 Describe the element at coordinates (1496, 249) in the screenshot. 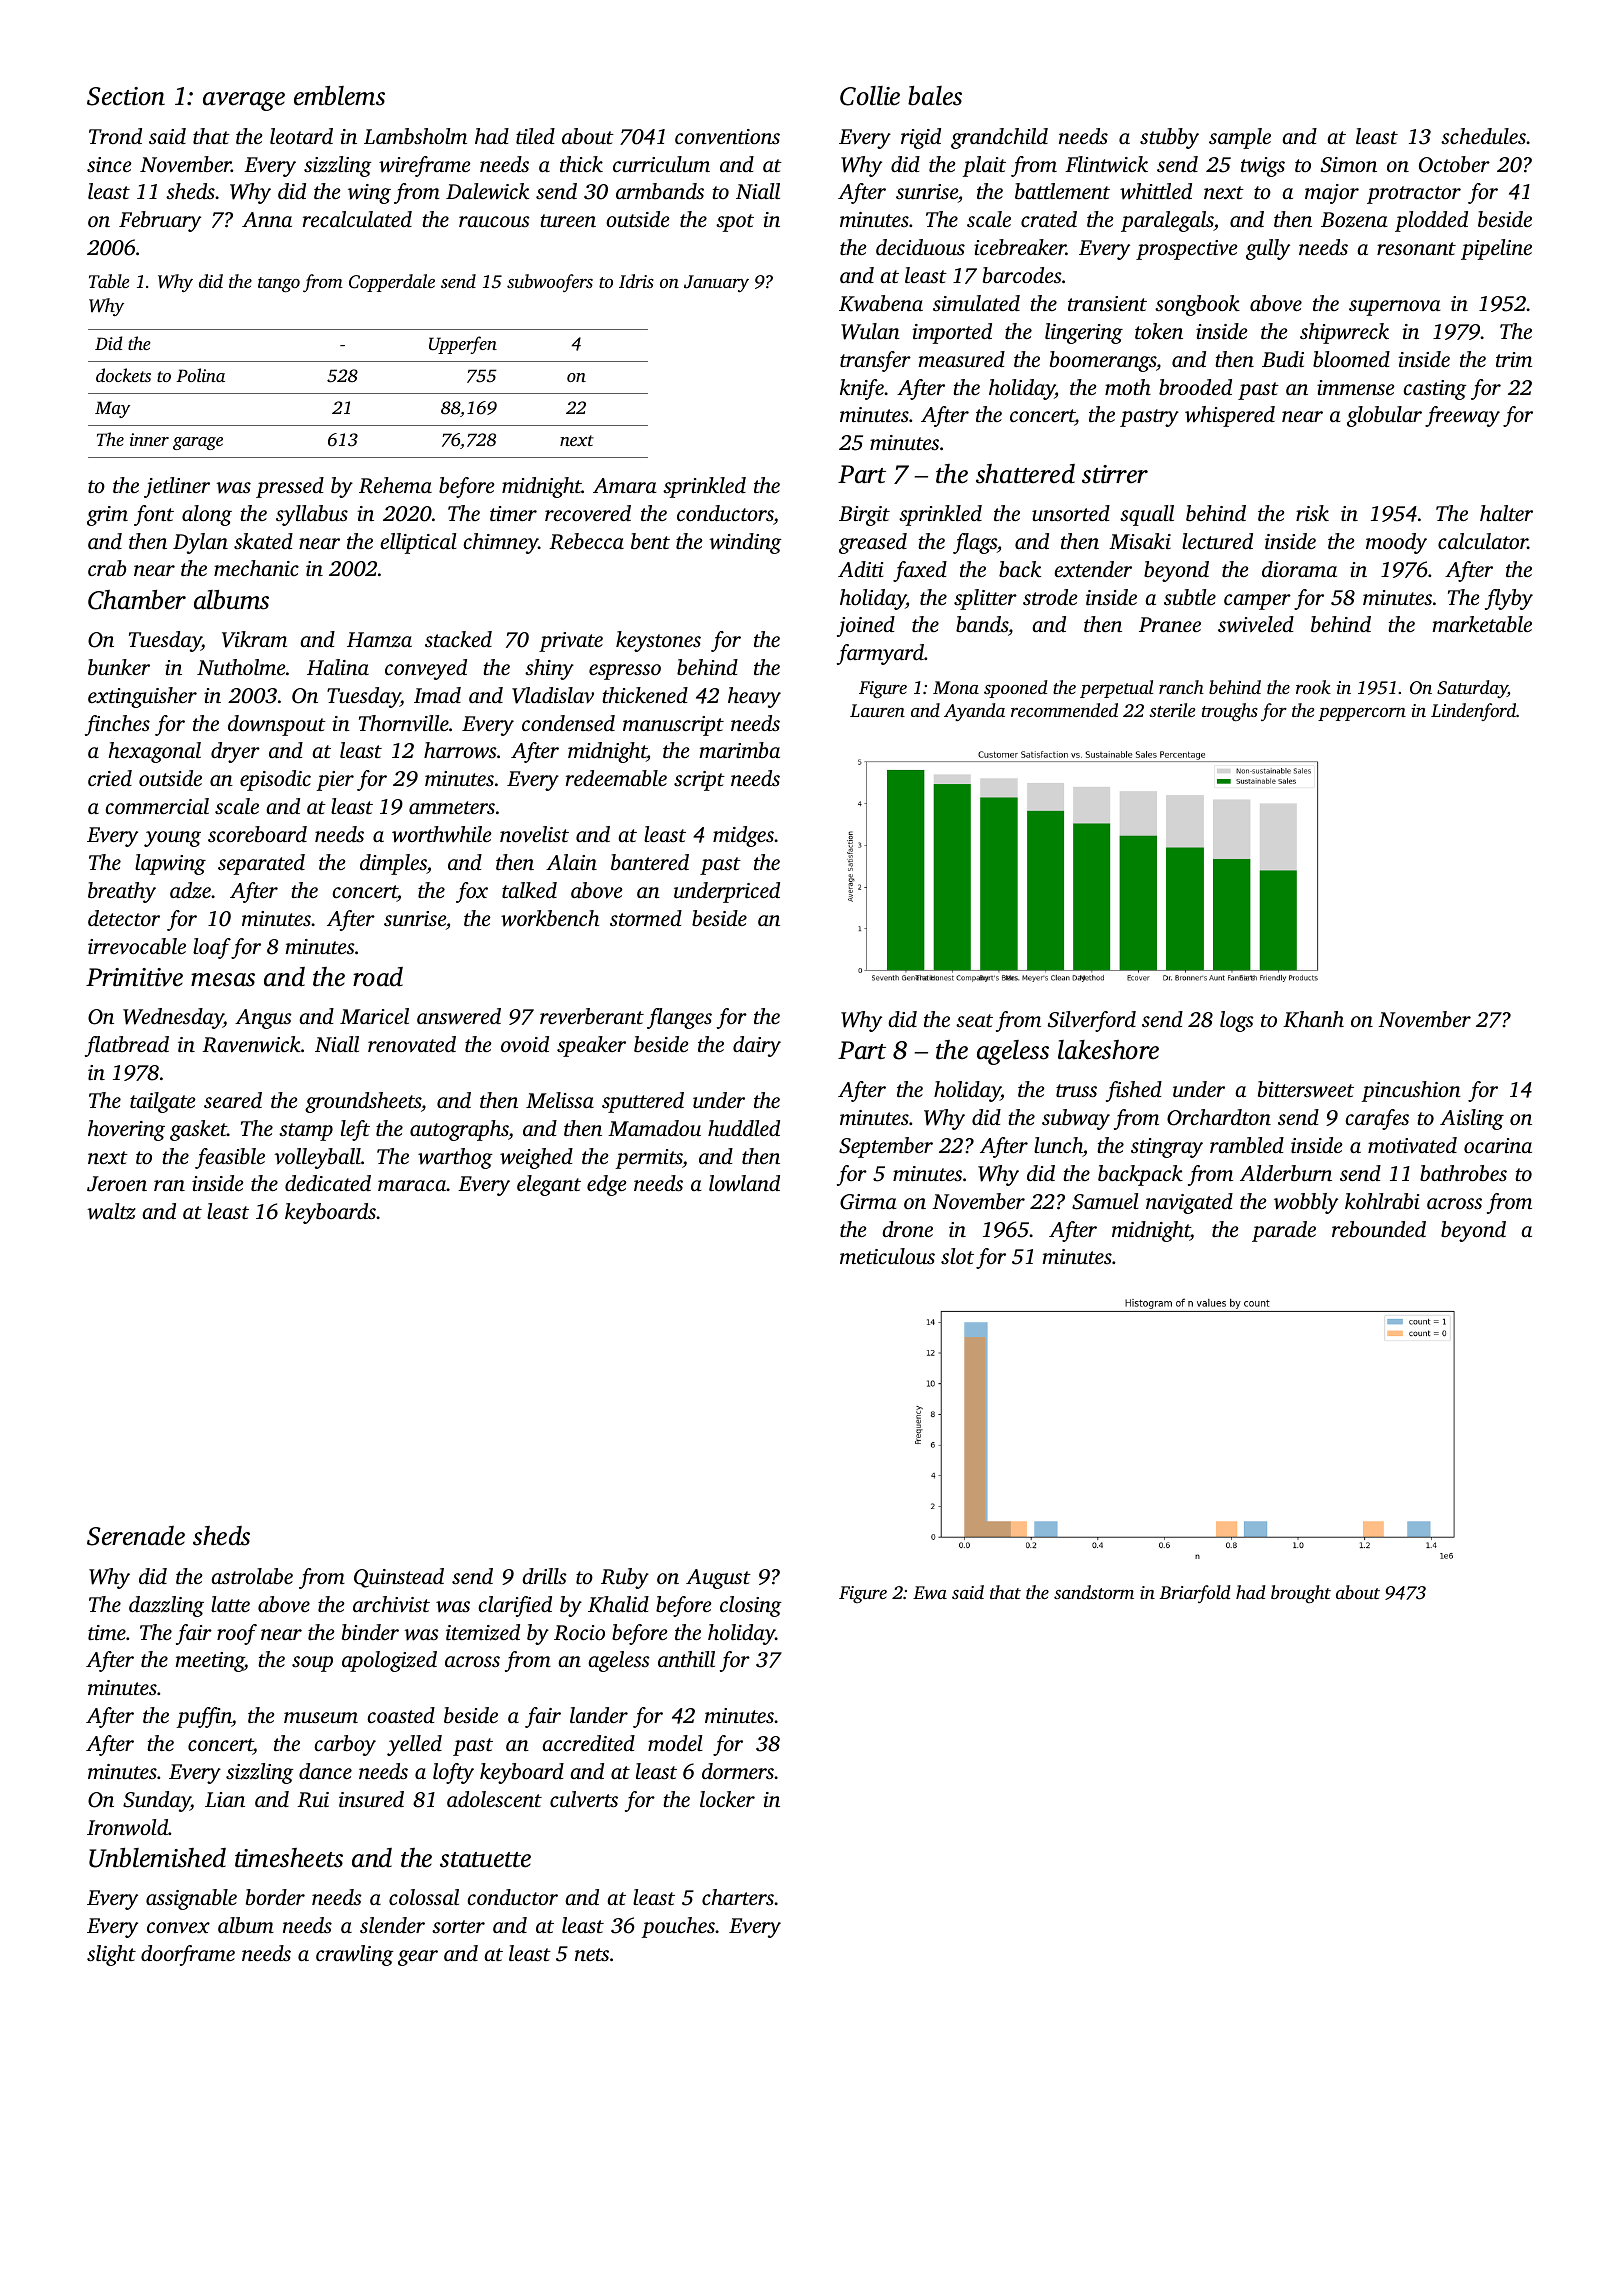

I see `pipeline` at that location.
